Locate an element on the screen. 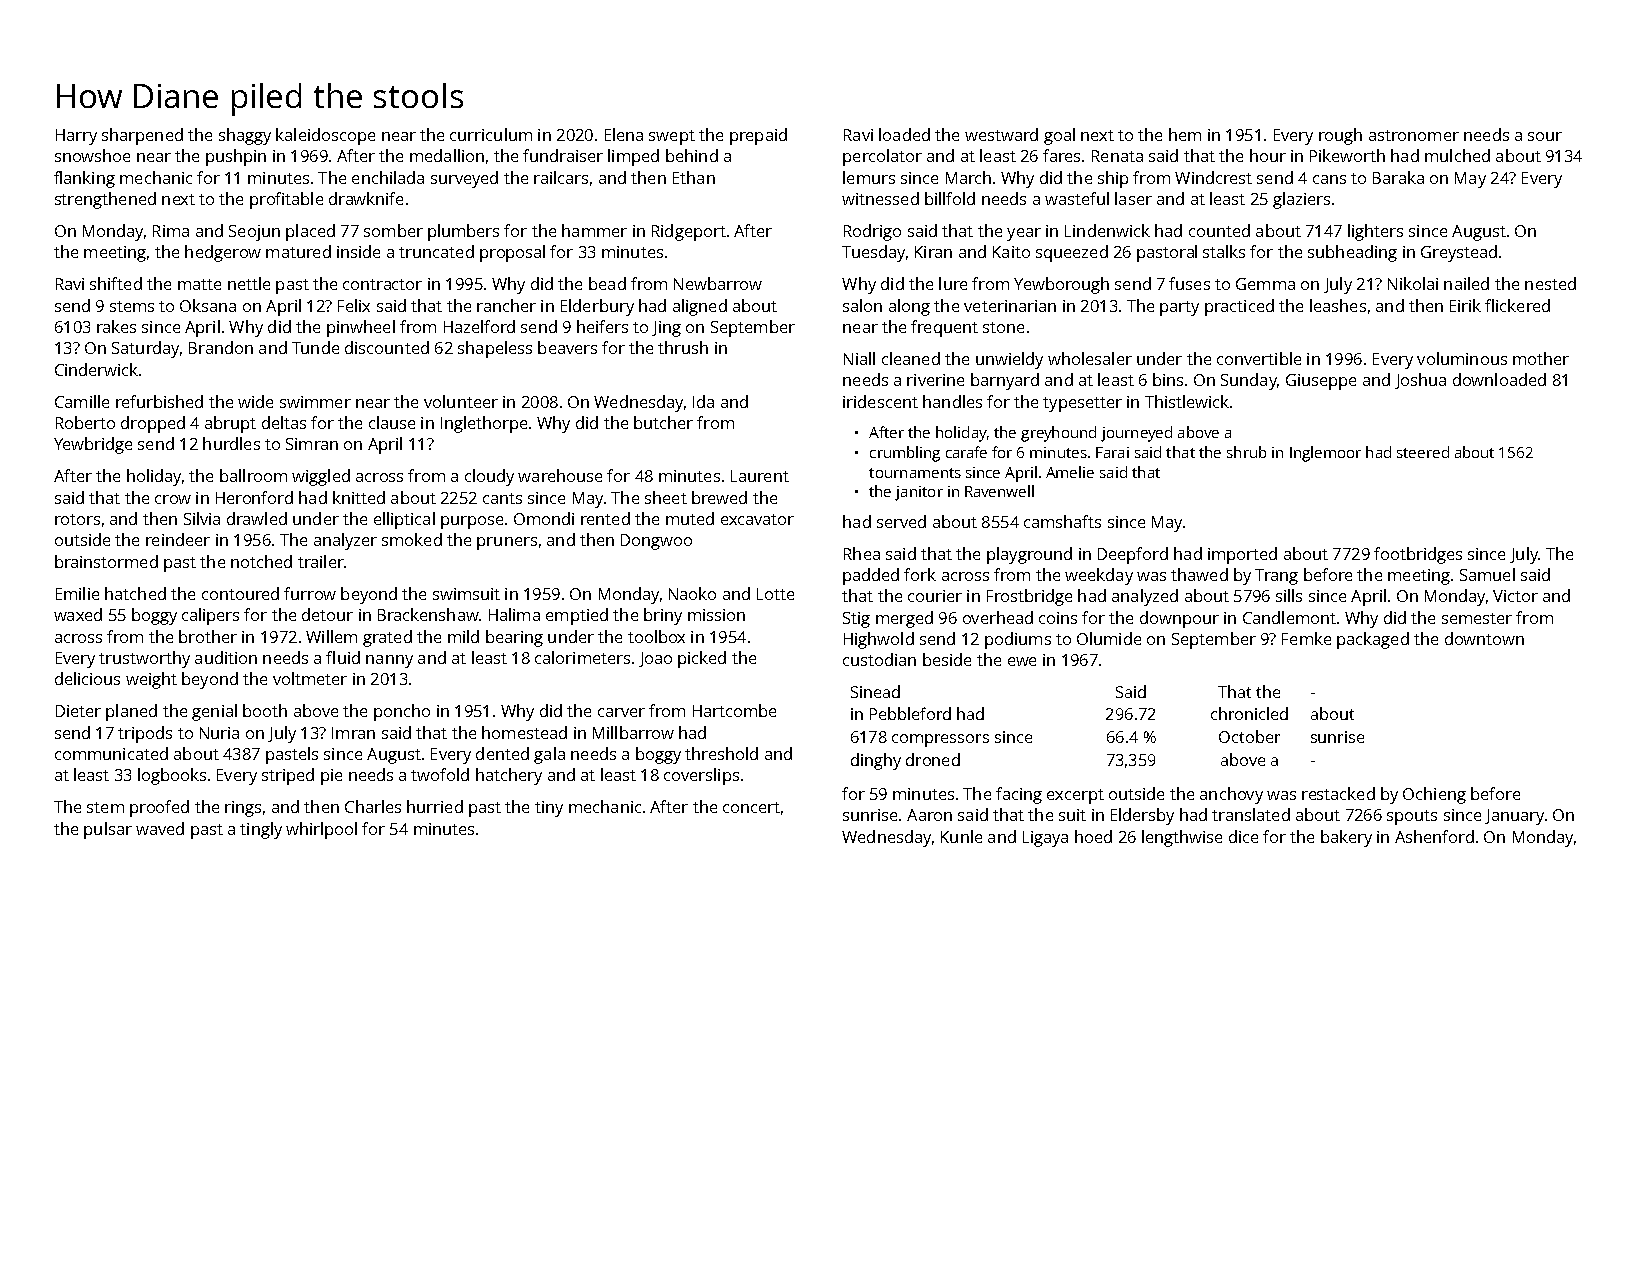 This screenshot has width=1638, height=1266. limped is located at coordinates (633, 157).
